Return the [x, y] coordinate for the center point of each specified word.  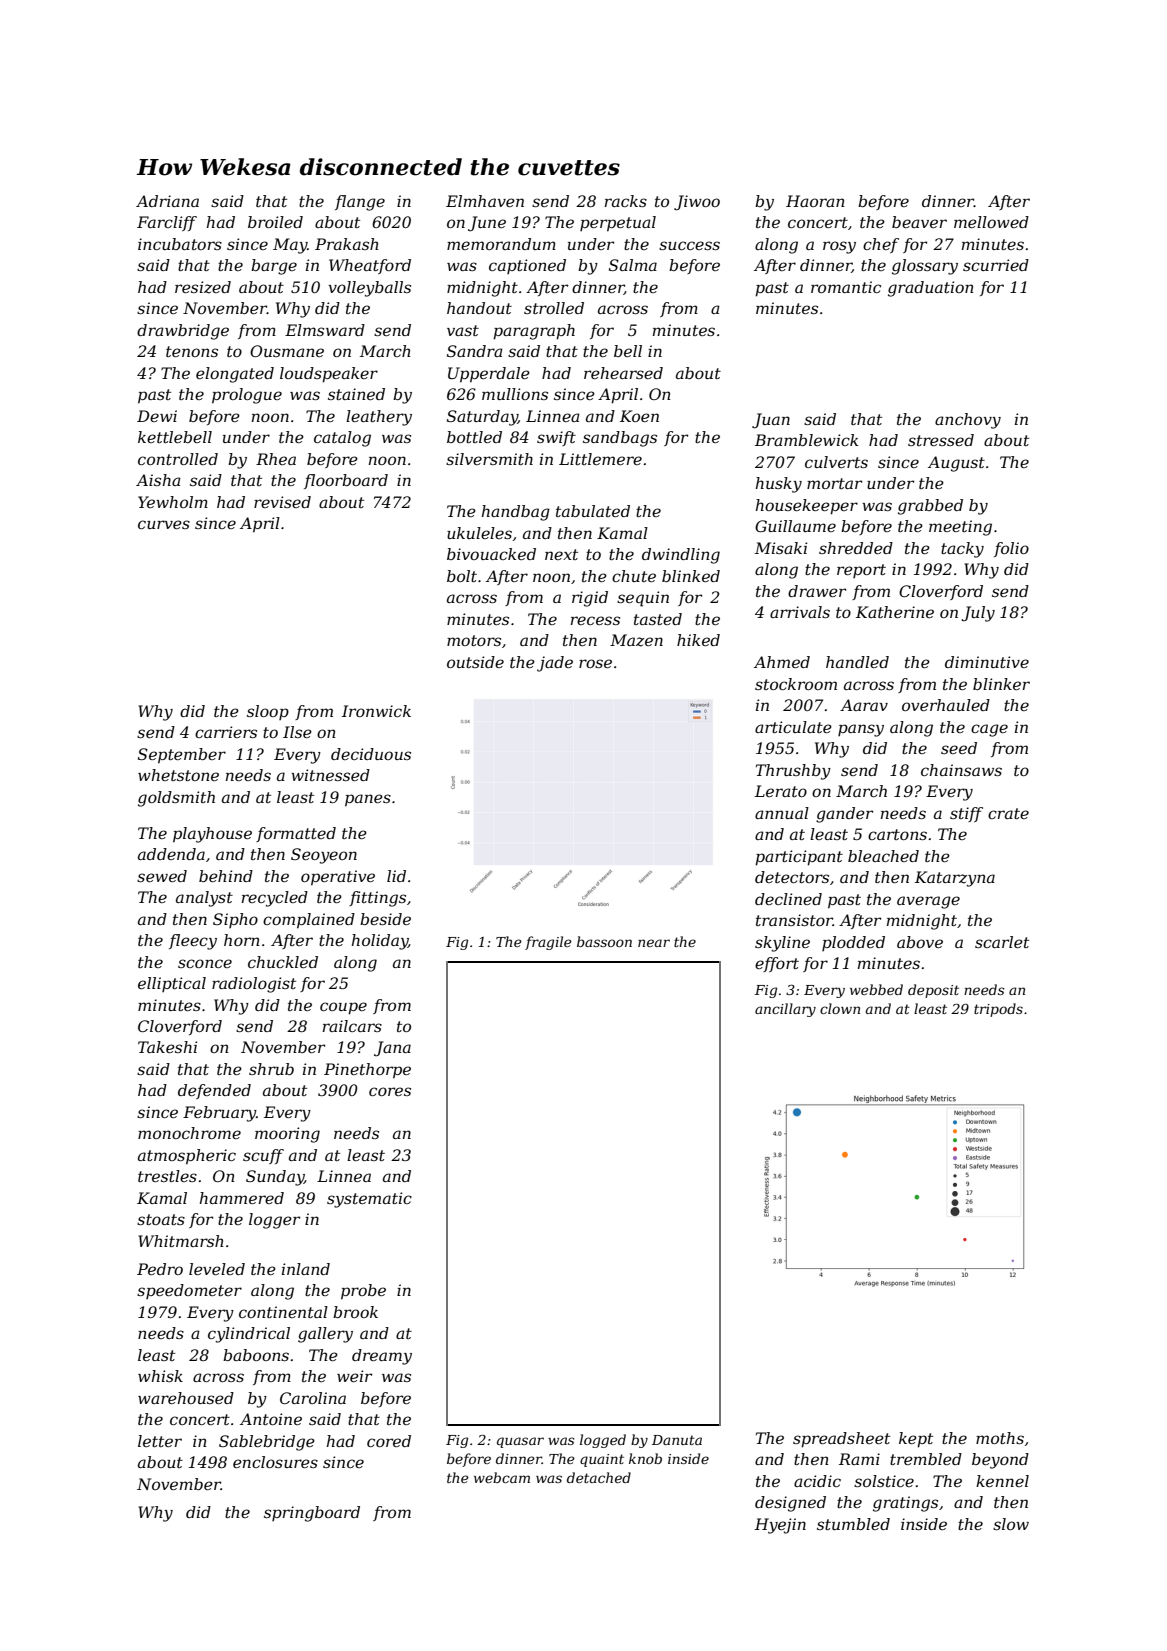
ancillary [785, 1010]
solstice [884, 1481]
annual [782, 813]
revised [282, 502]
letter [160, 1441]
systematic [369, 1200]
